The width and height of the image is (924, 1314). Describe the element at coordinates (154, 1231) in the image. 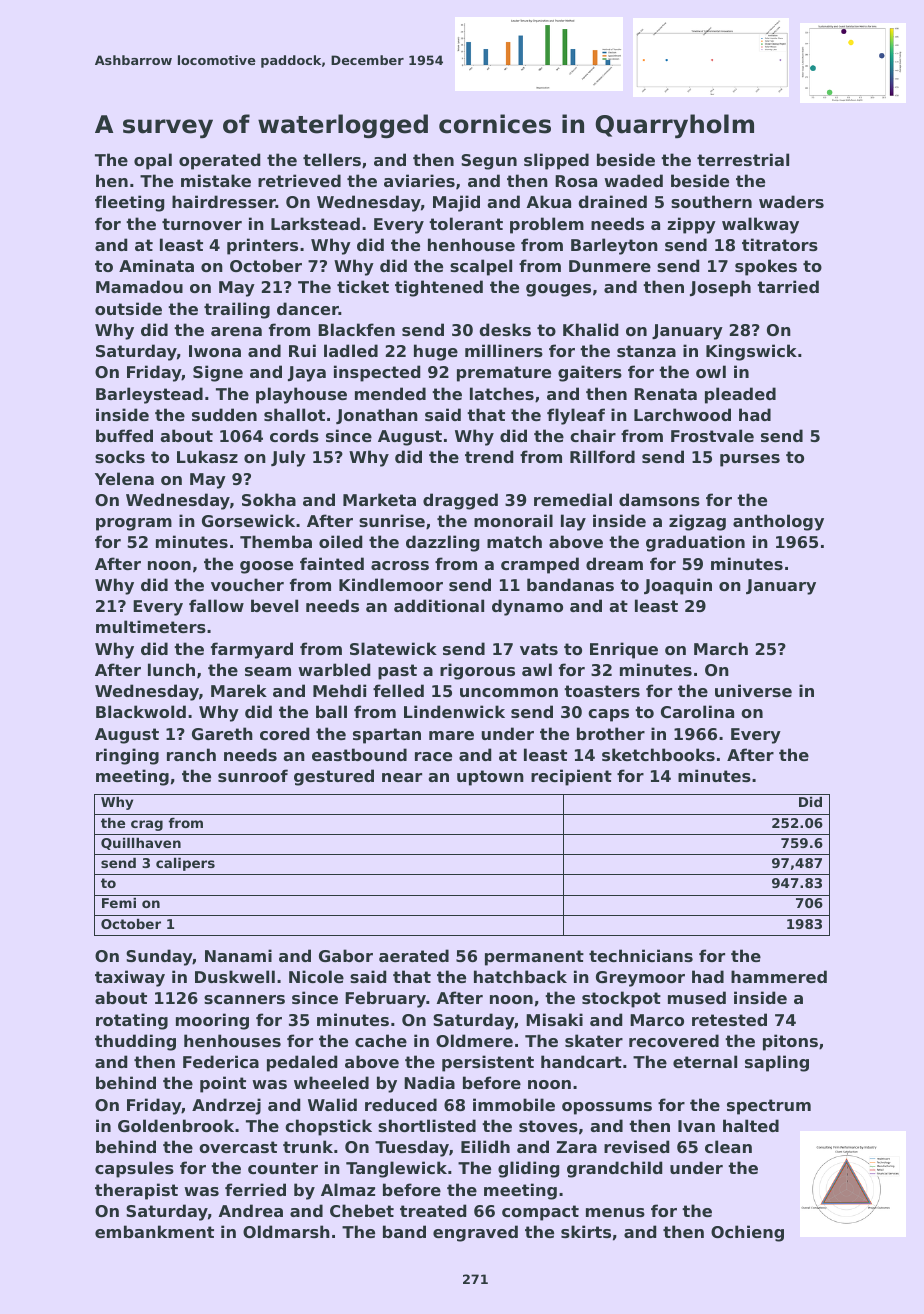

I see `embankment` at that location.
